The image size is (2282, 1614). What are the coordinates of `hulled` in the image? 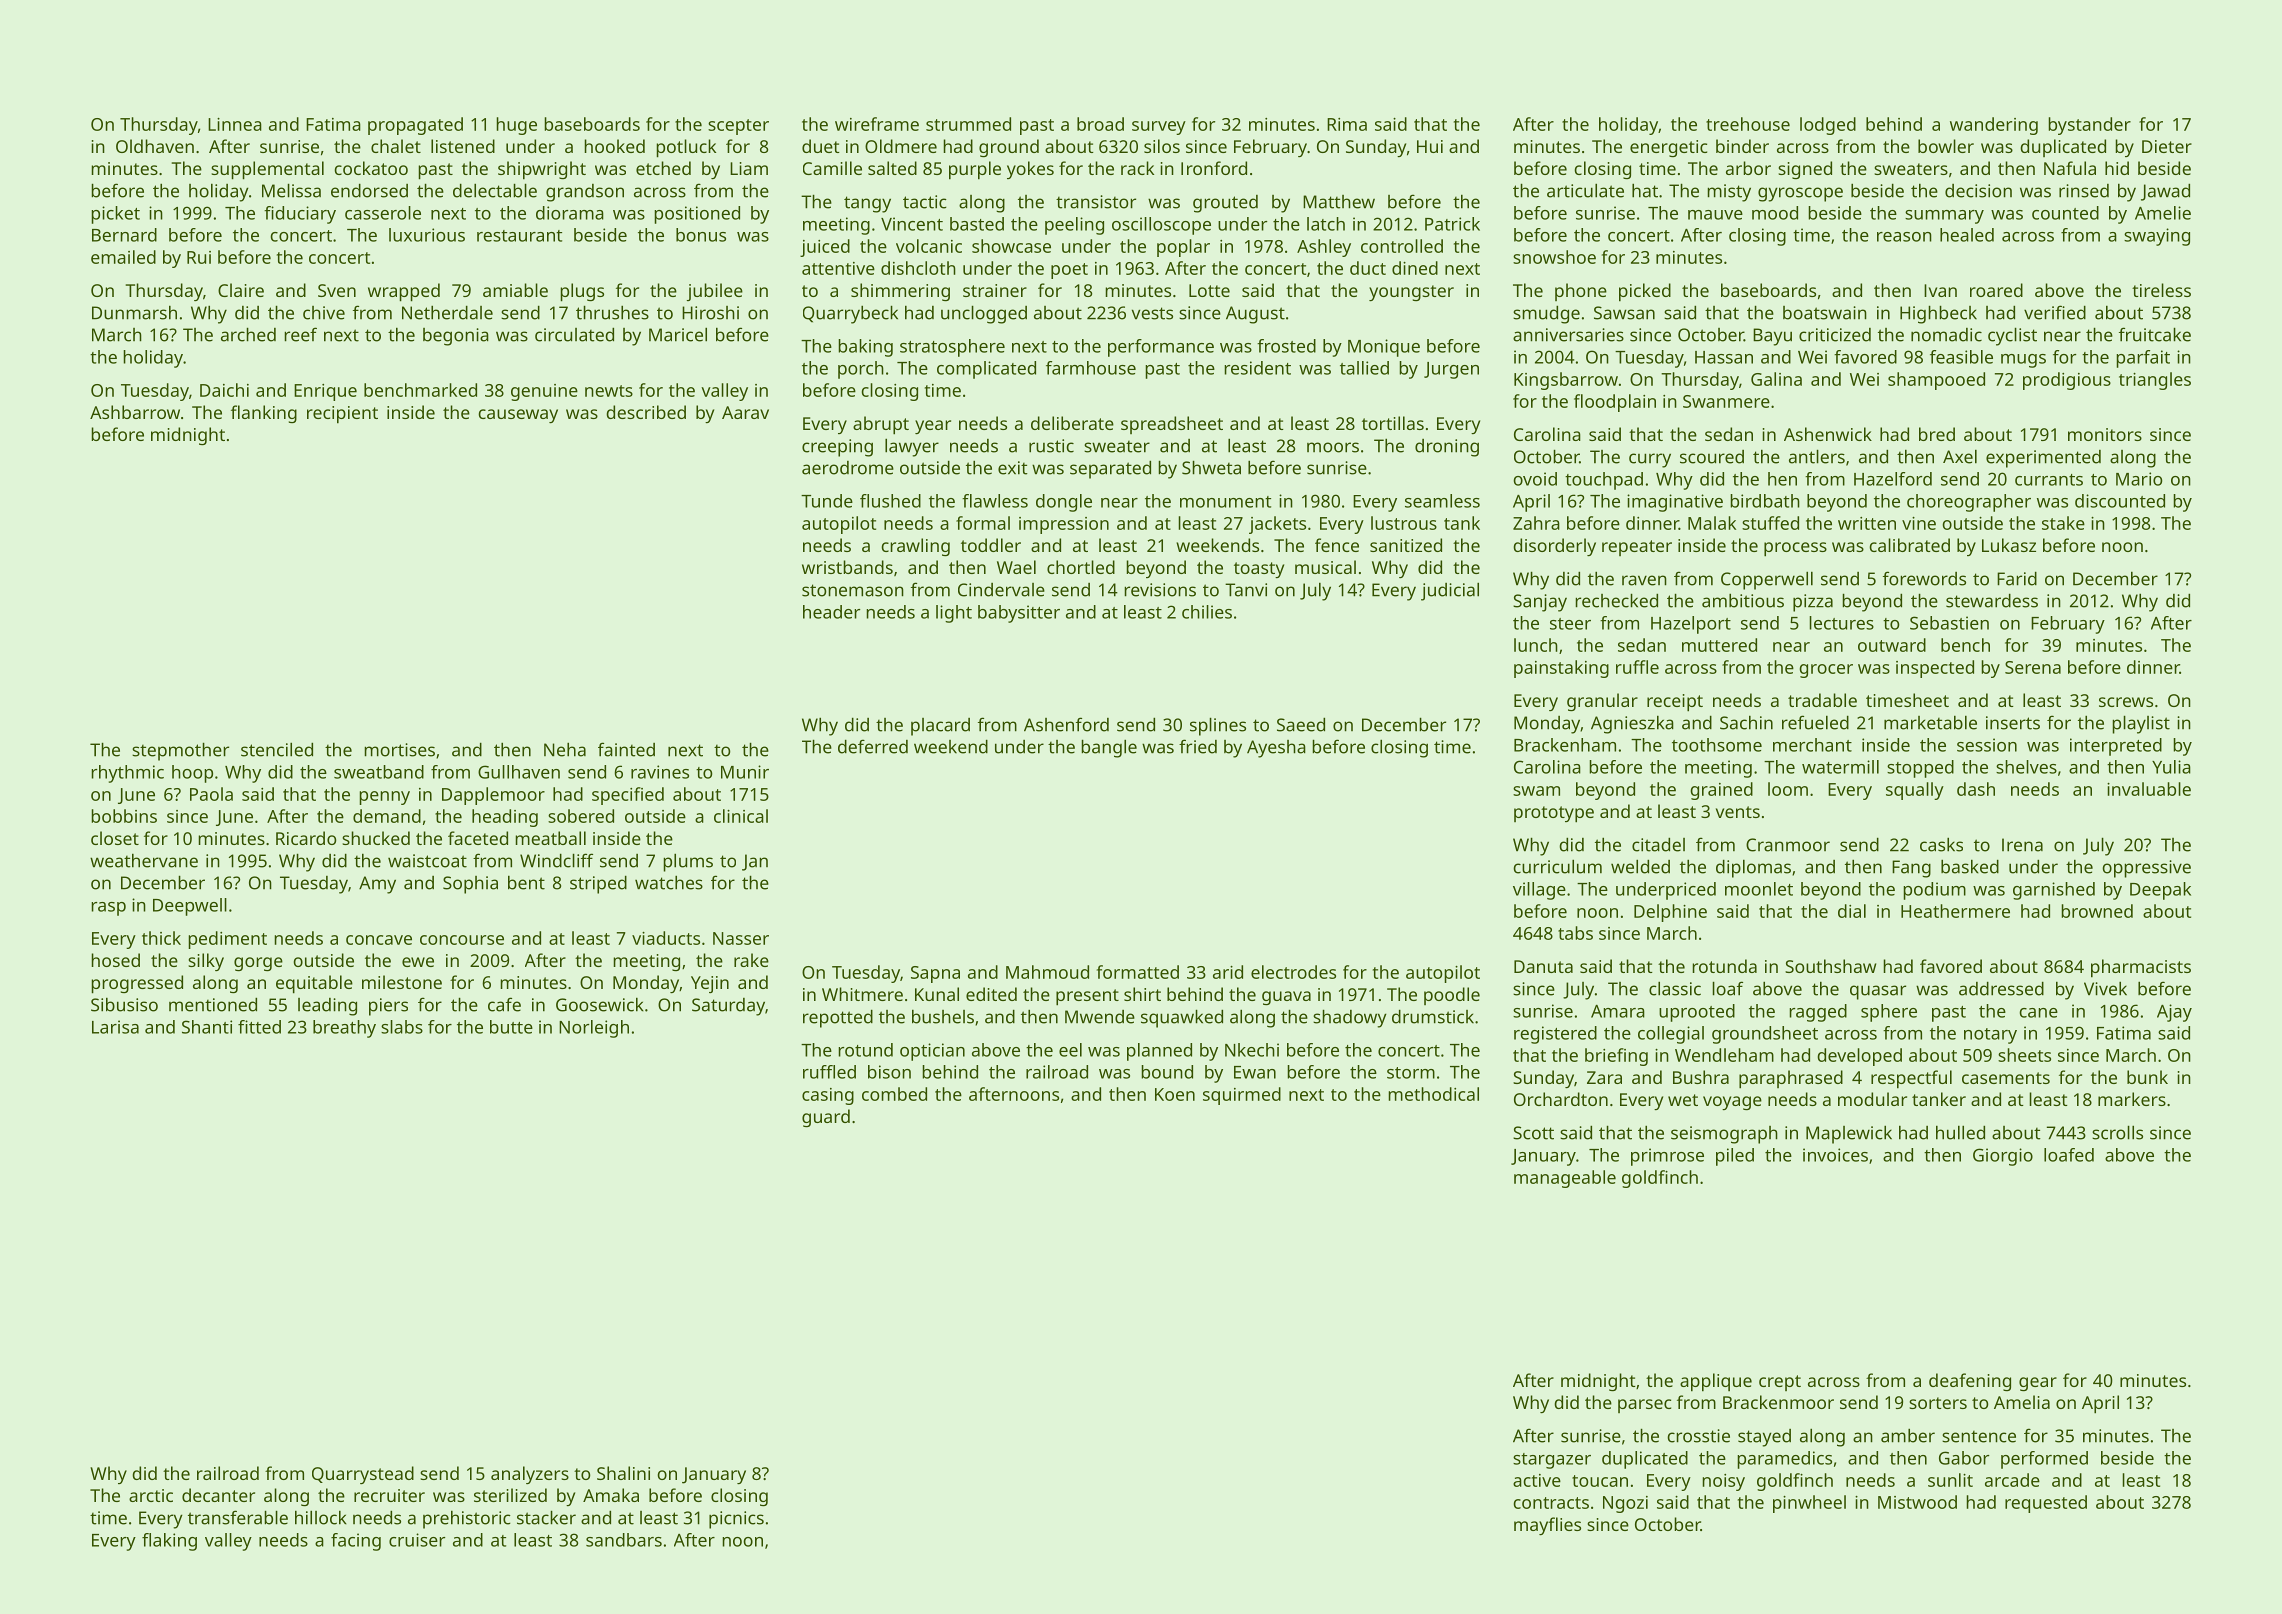 It's located at (1960, 1133).
